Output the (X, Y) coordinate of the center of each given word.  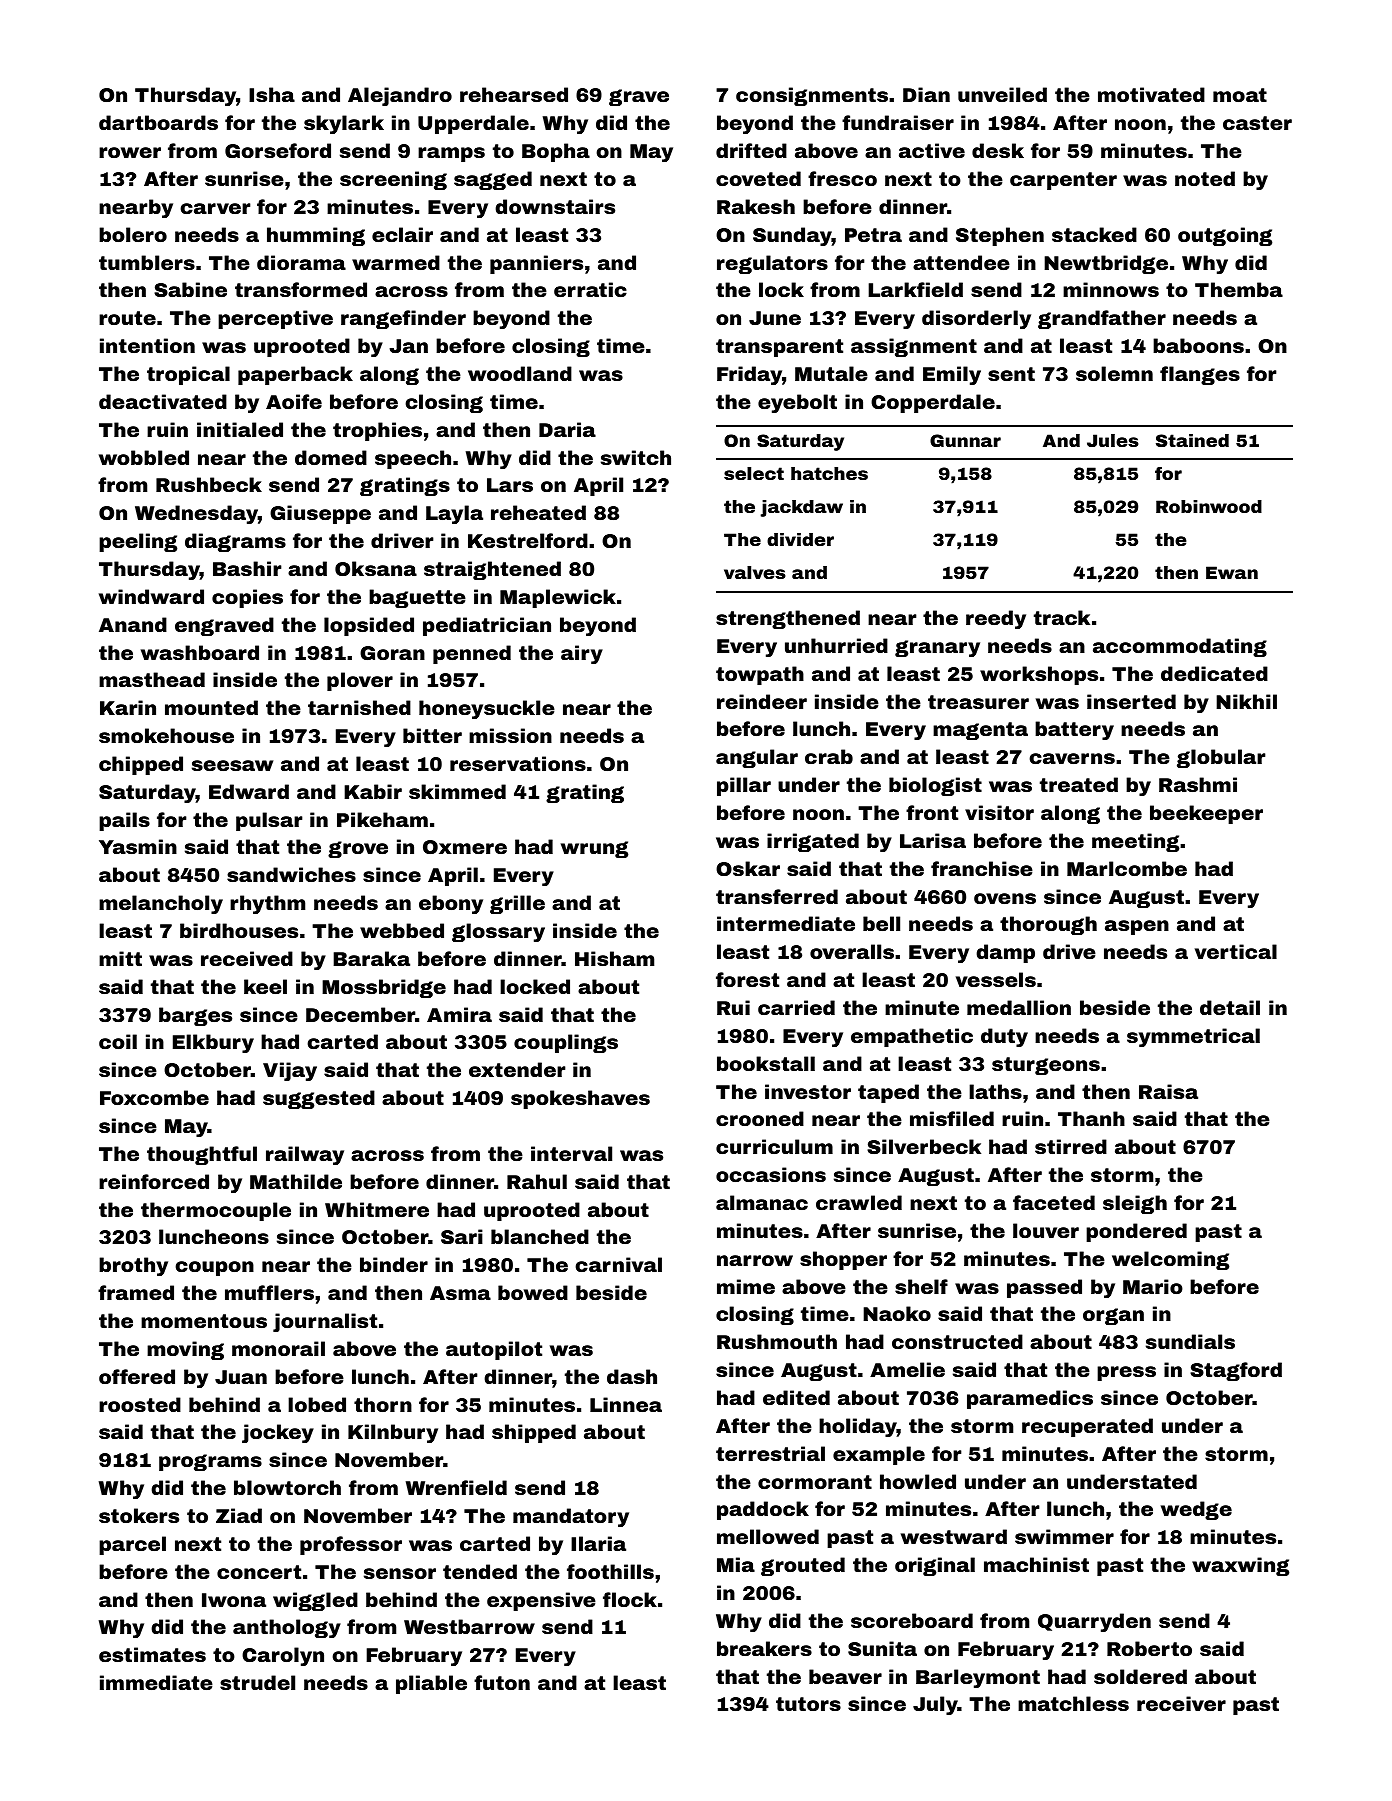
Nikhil (1246, 701)
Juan (241, 1377)
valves (755, 572)
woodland (520, 373)
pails (124, 821)
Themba (1239, 289)
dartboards (158, 122)
